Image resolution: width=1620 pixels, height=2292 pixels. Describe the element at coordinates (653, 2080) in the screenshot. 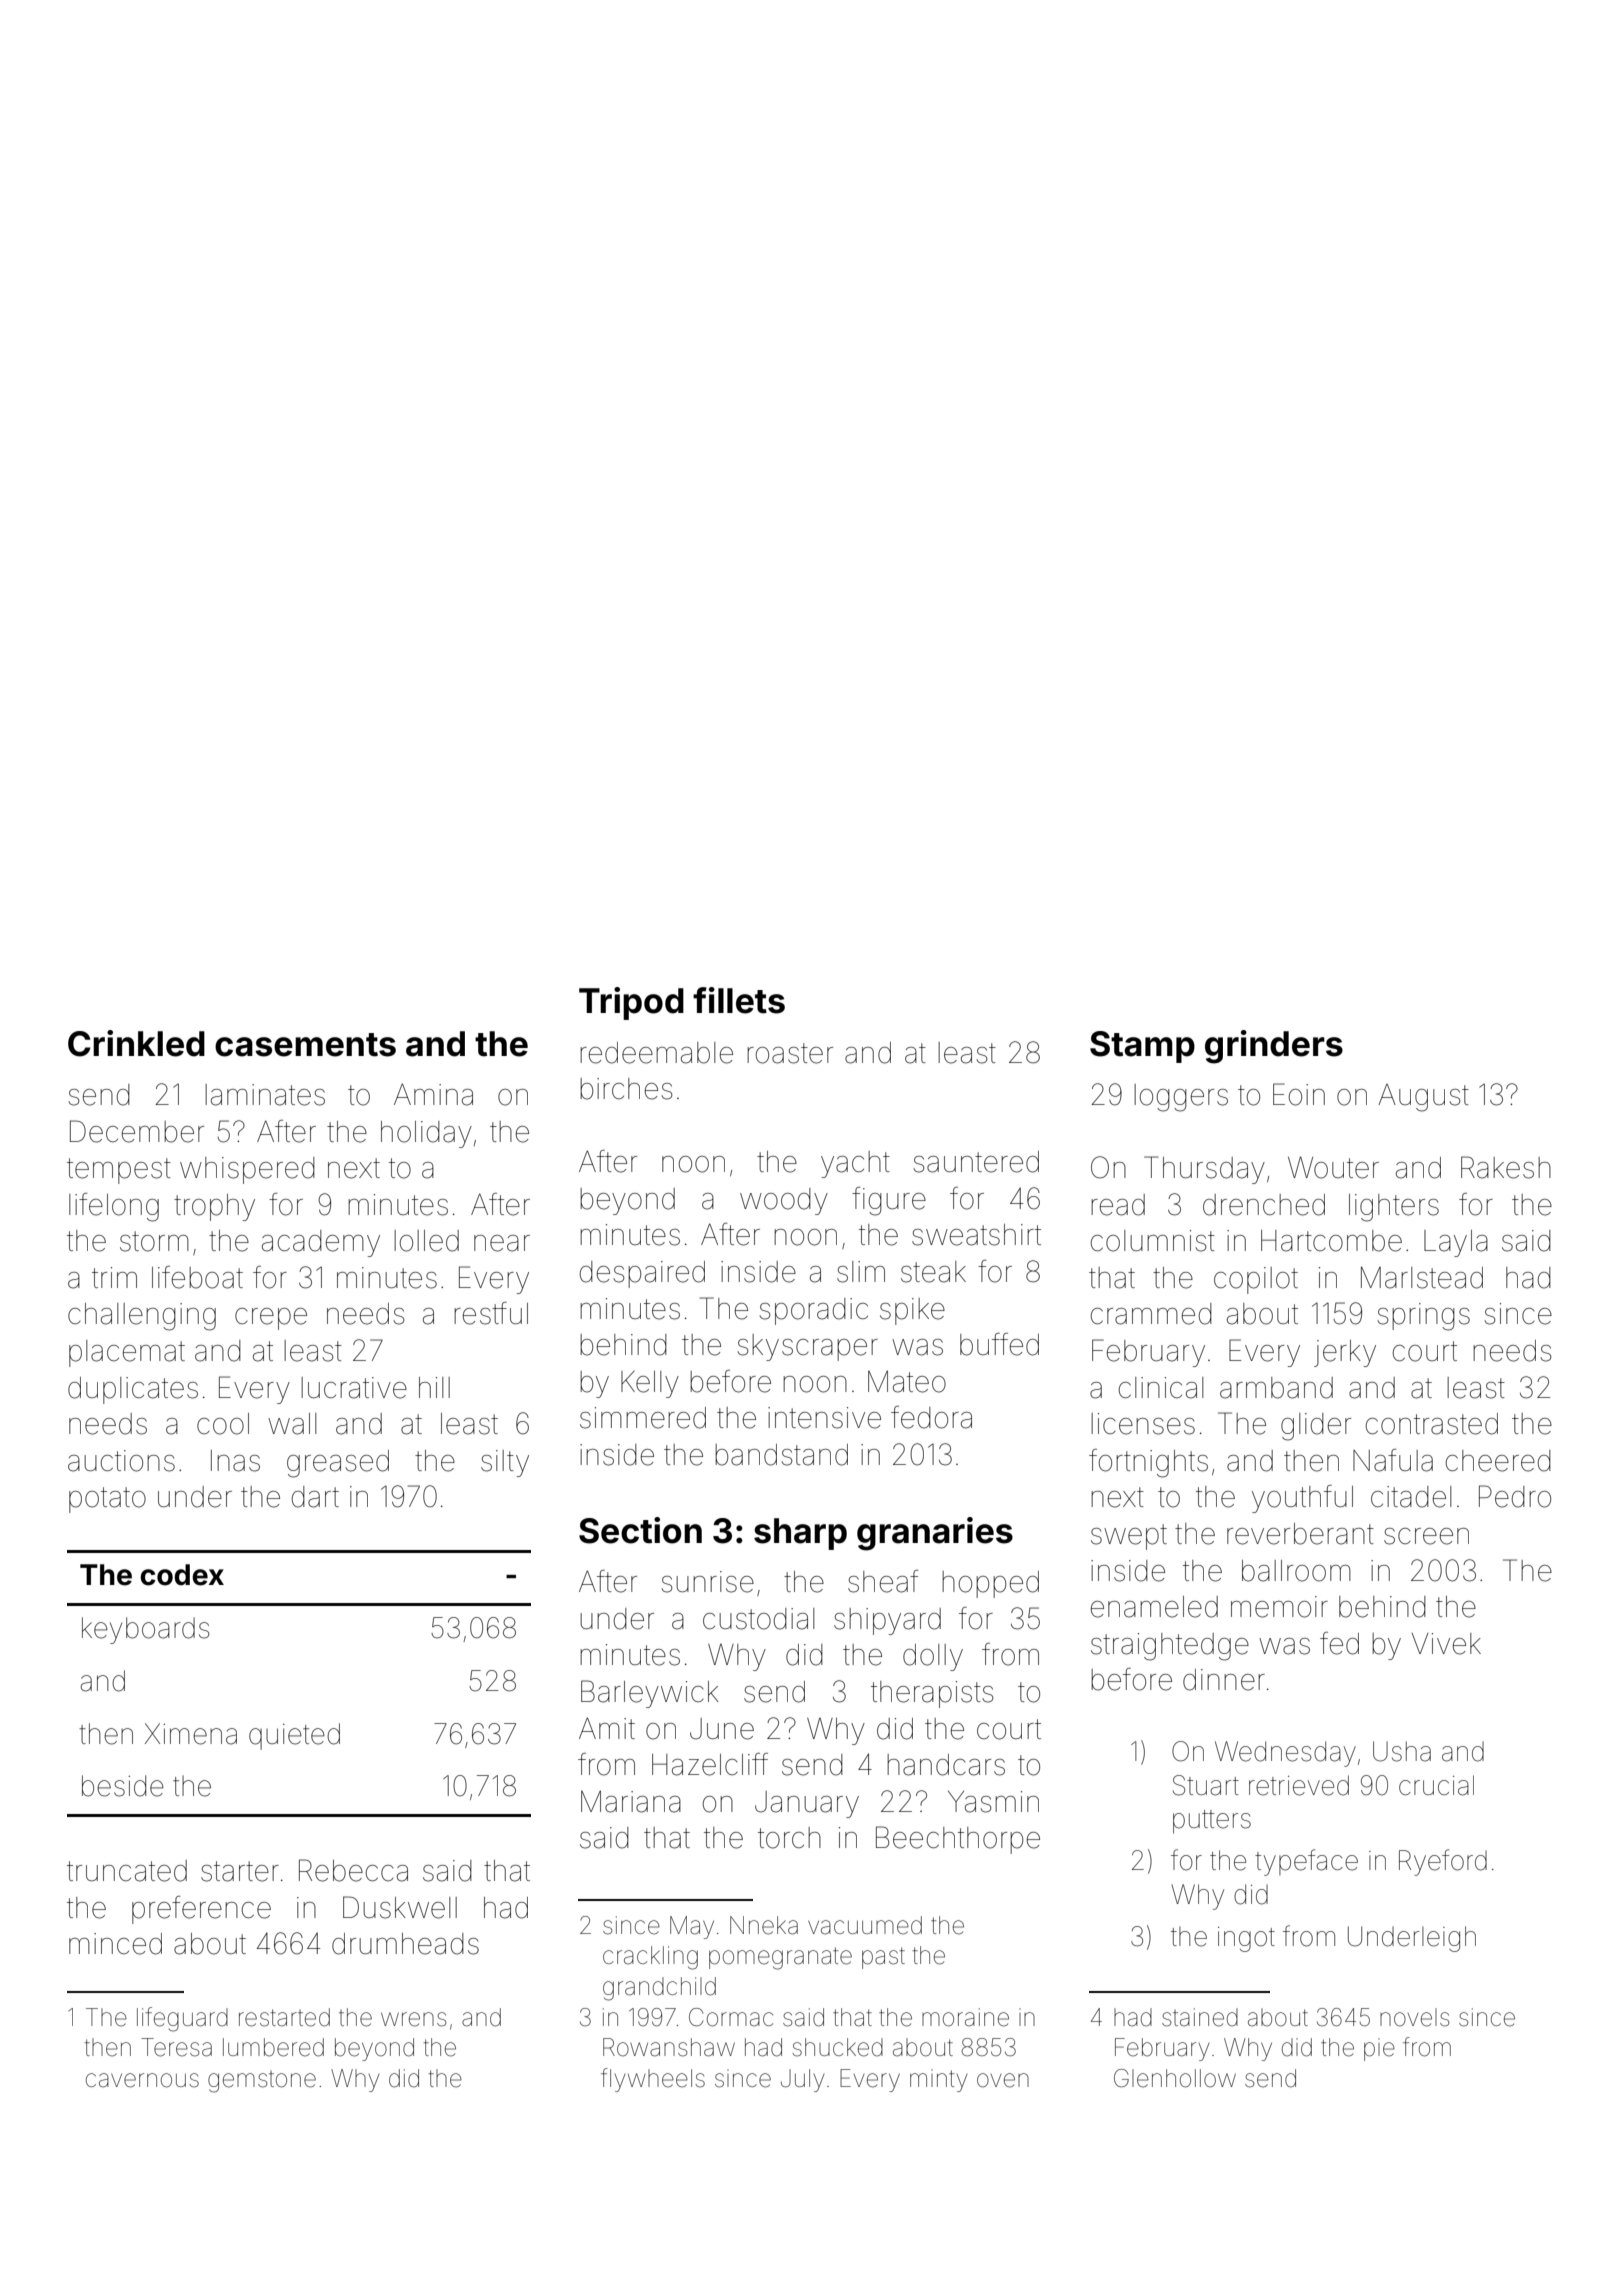

I see `flywheels` at that location.
